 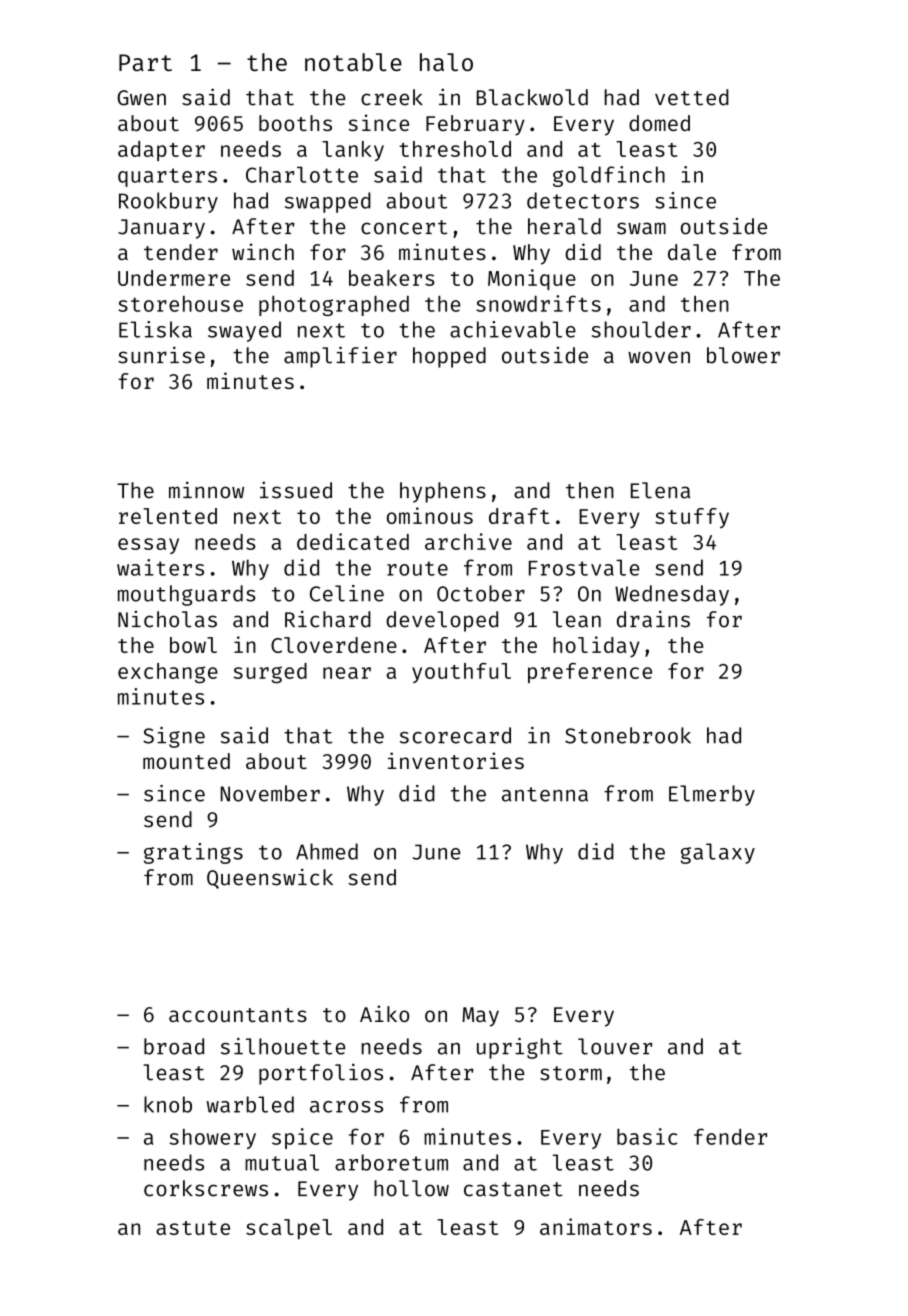 What do you see at coordinates (446, 62) in the page?
I see `halo` at bounding box center [446, 62].
